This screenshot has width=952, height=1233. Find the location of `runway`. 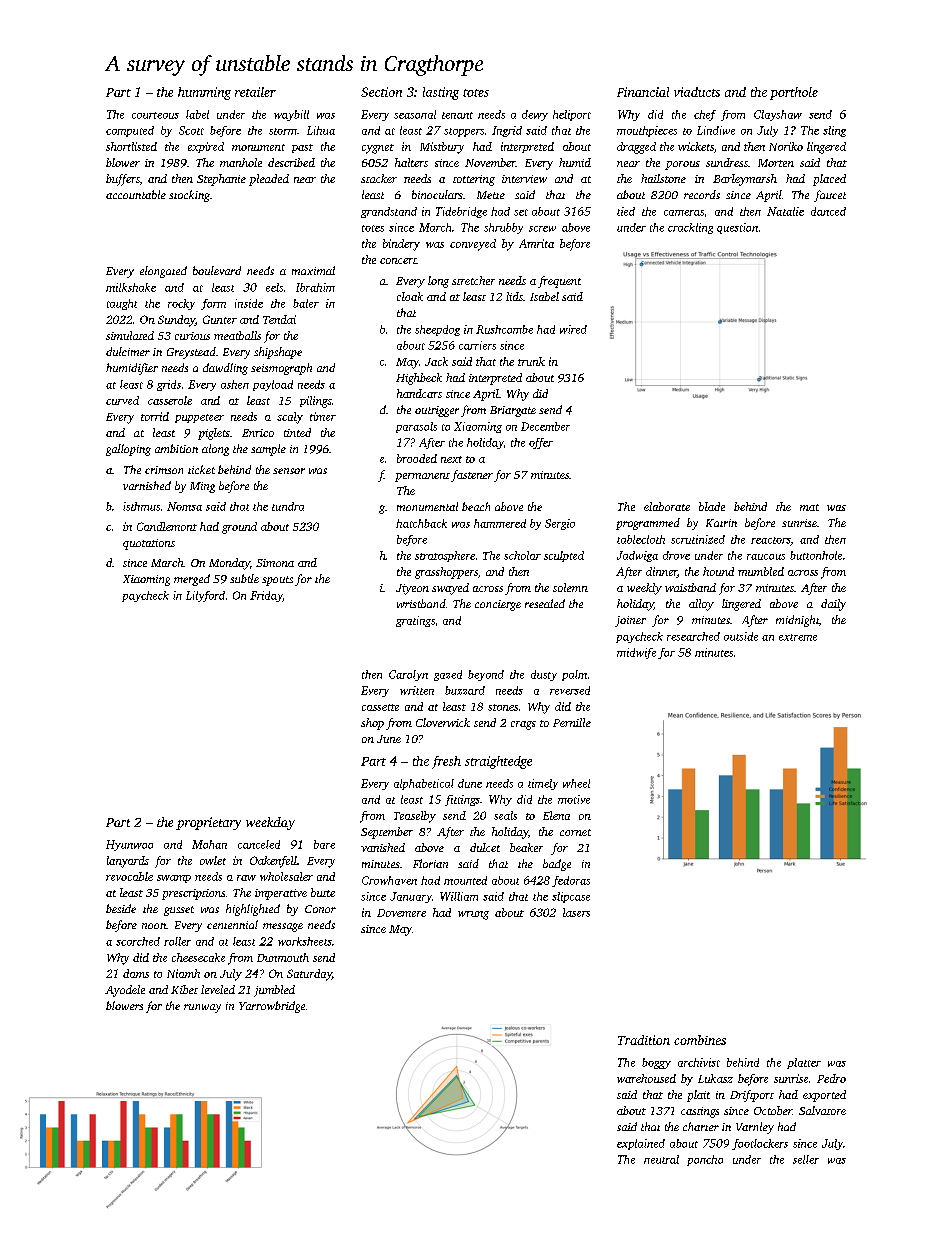

runway is located at coordinates (202, 1008).
